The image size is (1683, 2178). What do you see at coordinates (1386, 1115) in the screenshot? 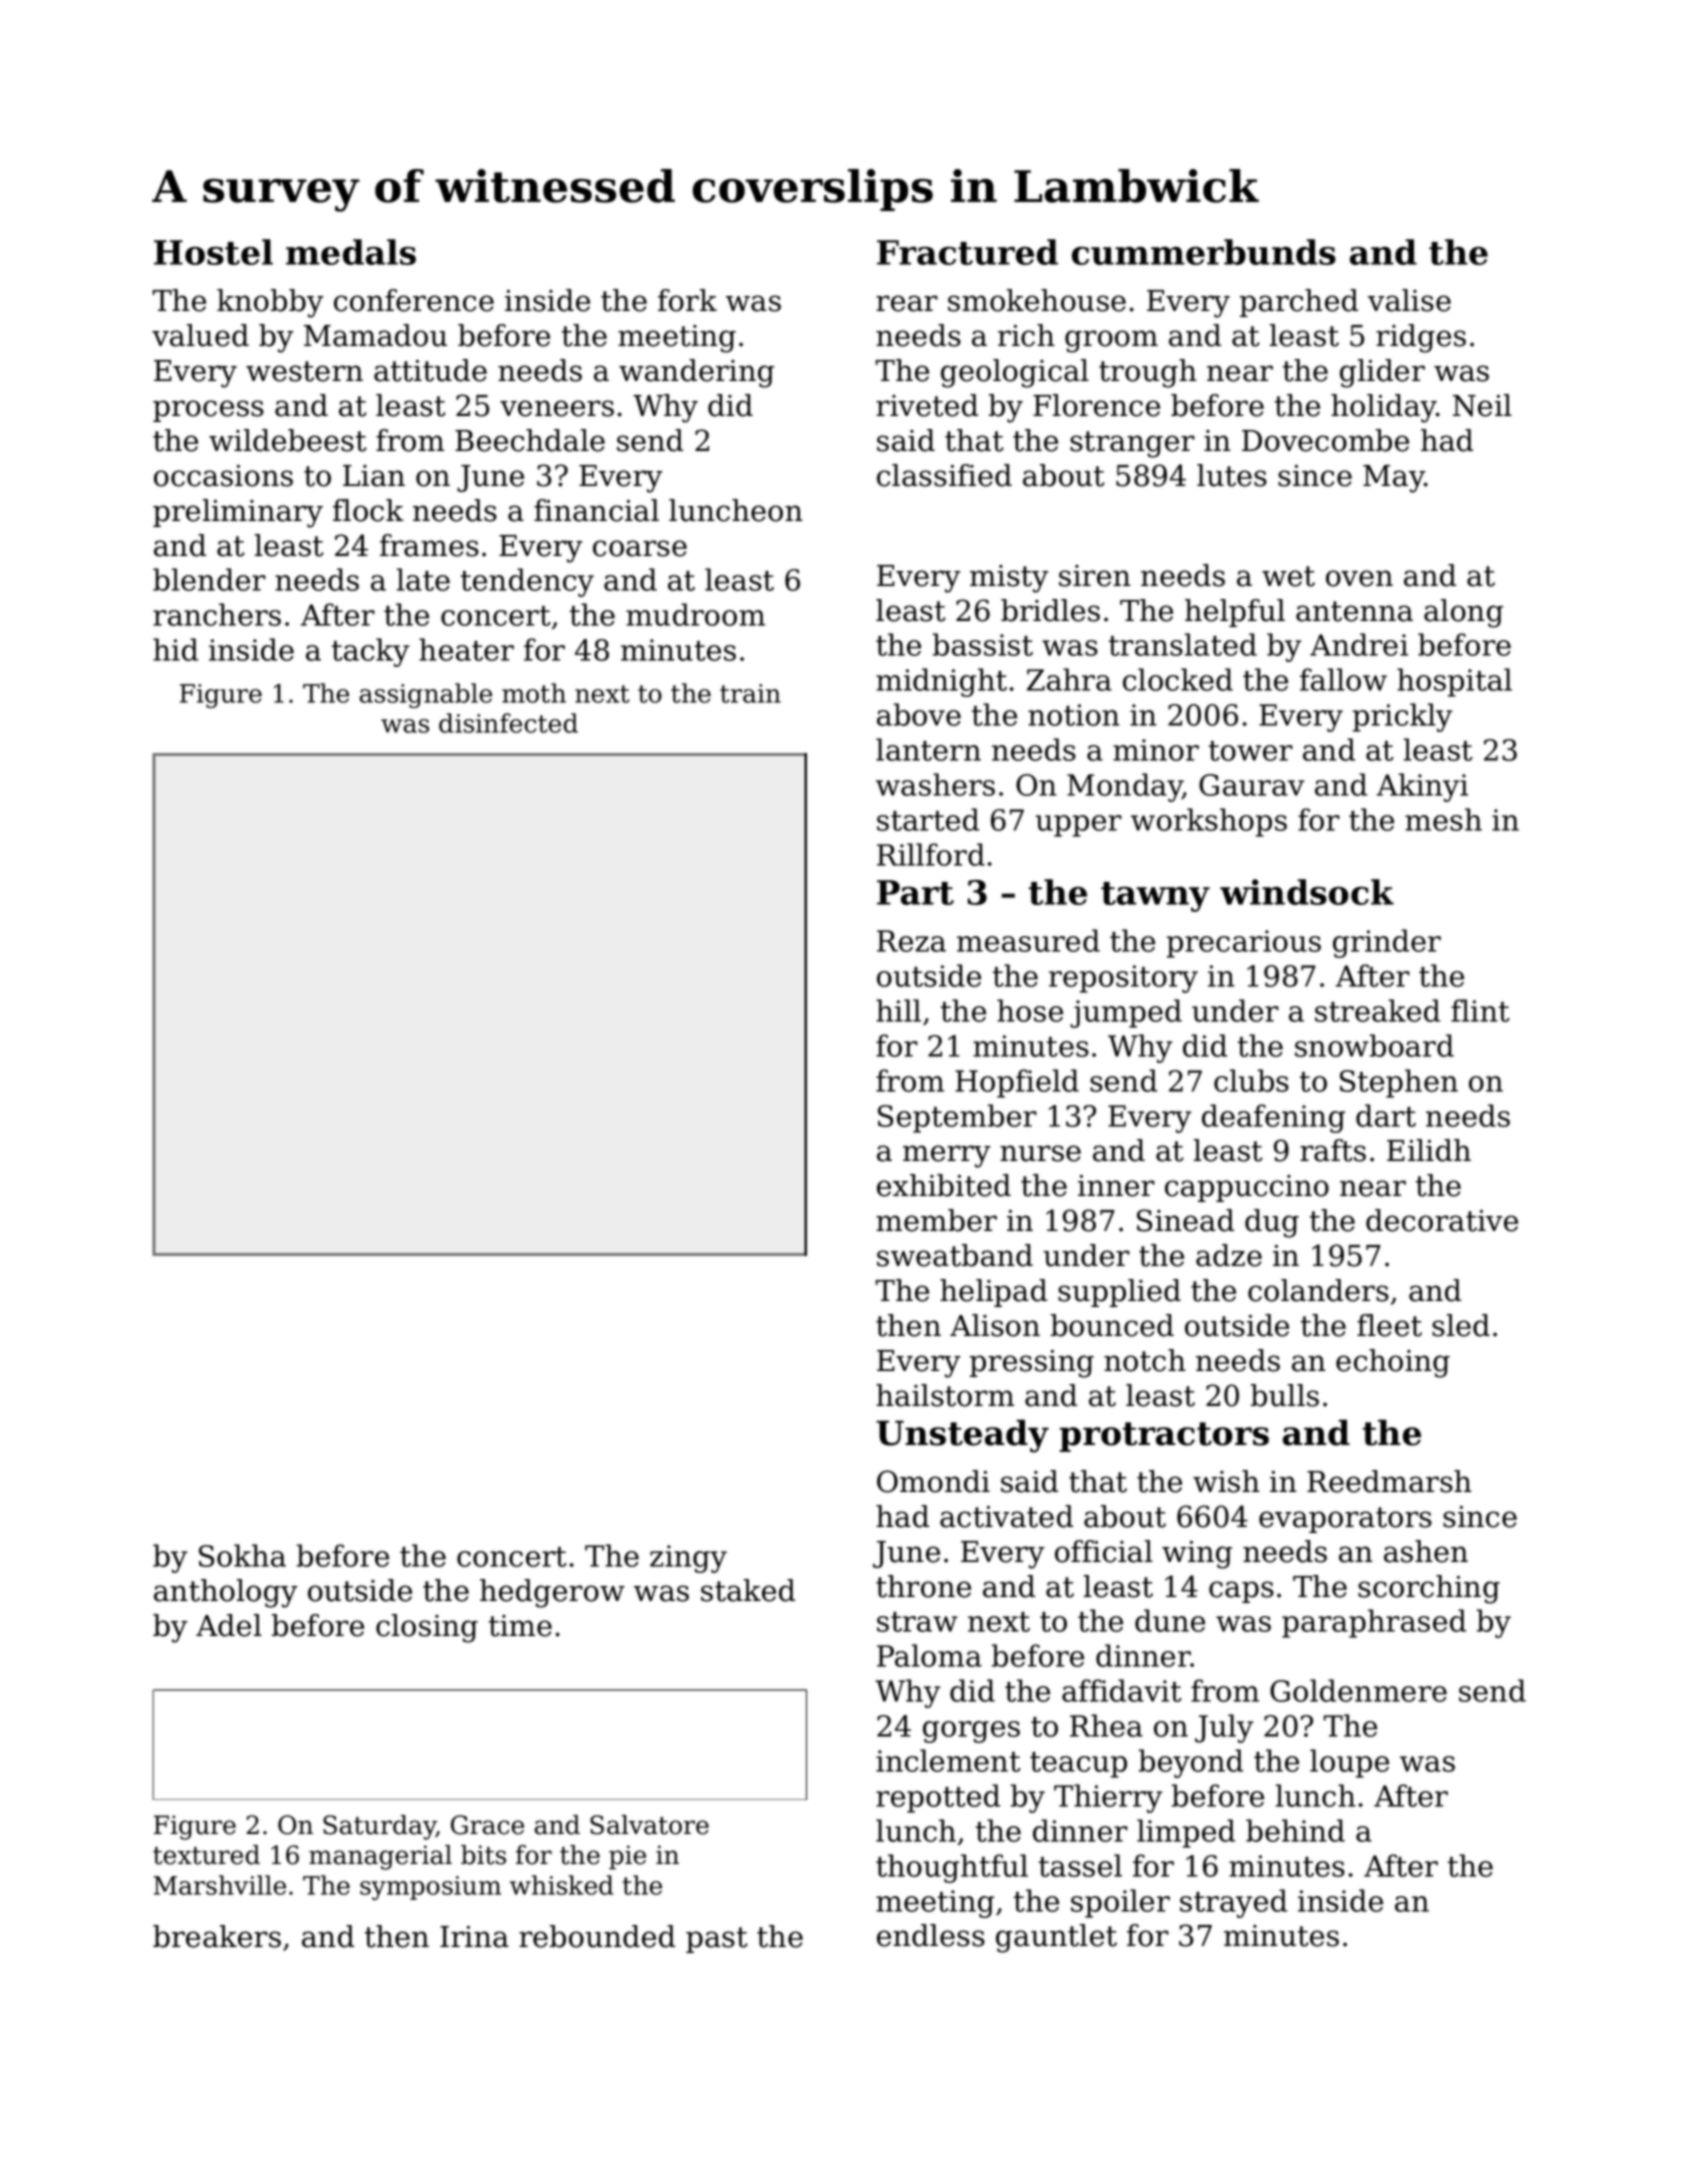
I see `dart` at bounding box center [1386, 1115].
